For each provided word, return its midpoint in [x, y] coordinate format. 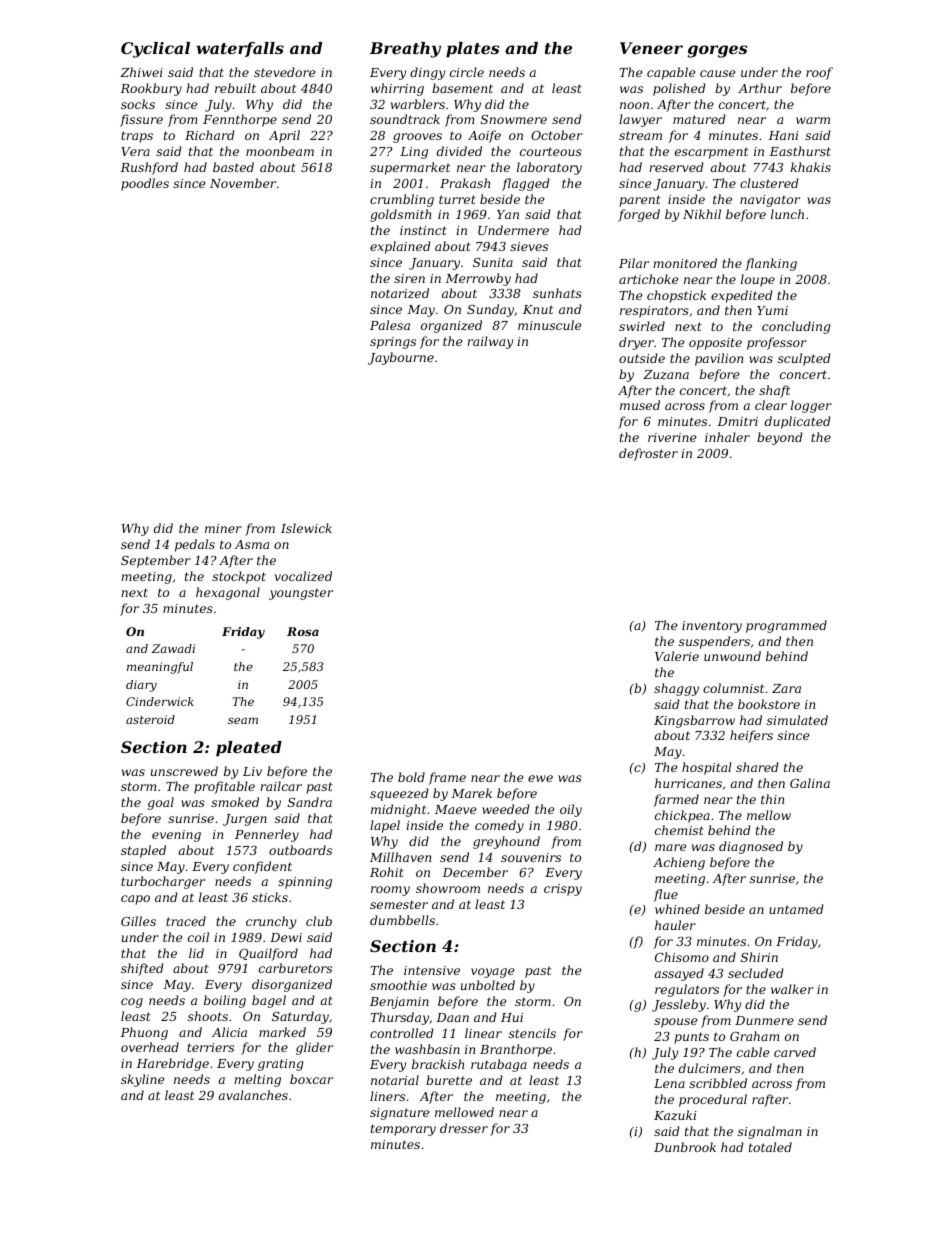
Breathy [405, 50]
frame [447, 778]
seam [243, 720]
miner [223, 528]
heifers [751, 736]
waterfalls [240, 49]
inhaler [727, 437]
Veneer [651, 48]
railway [490, 342]
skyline [142, 1080]
